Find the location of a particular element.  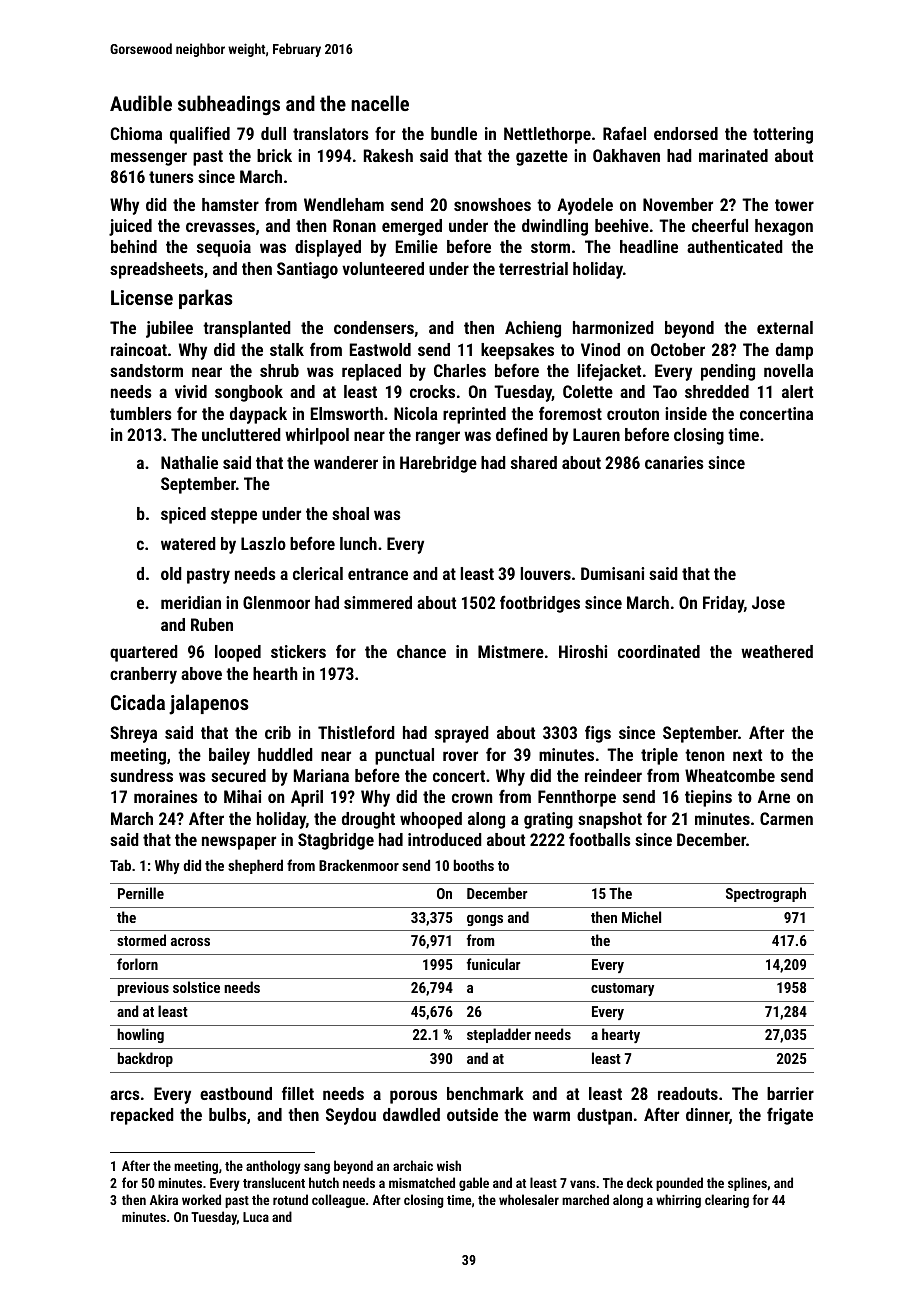

rotund is located at coordinates (290, 1199).
